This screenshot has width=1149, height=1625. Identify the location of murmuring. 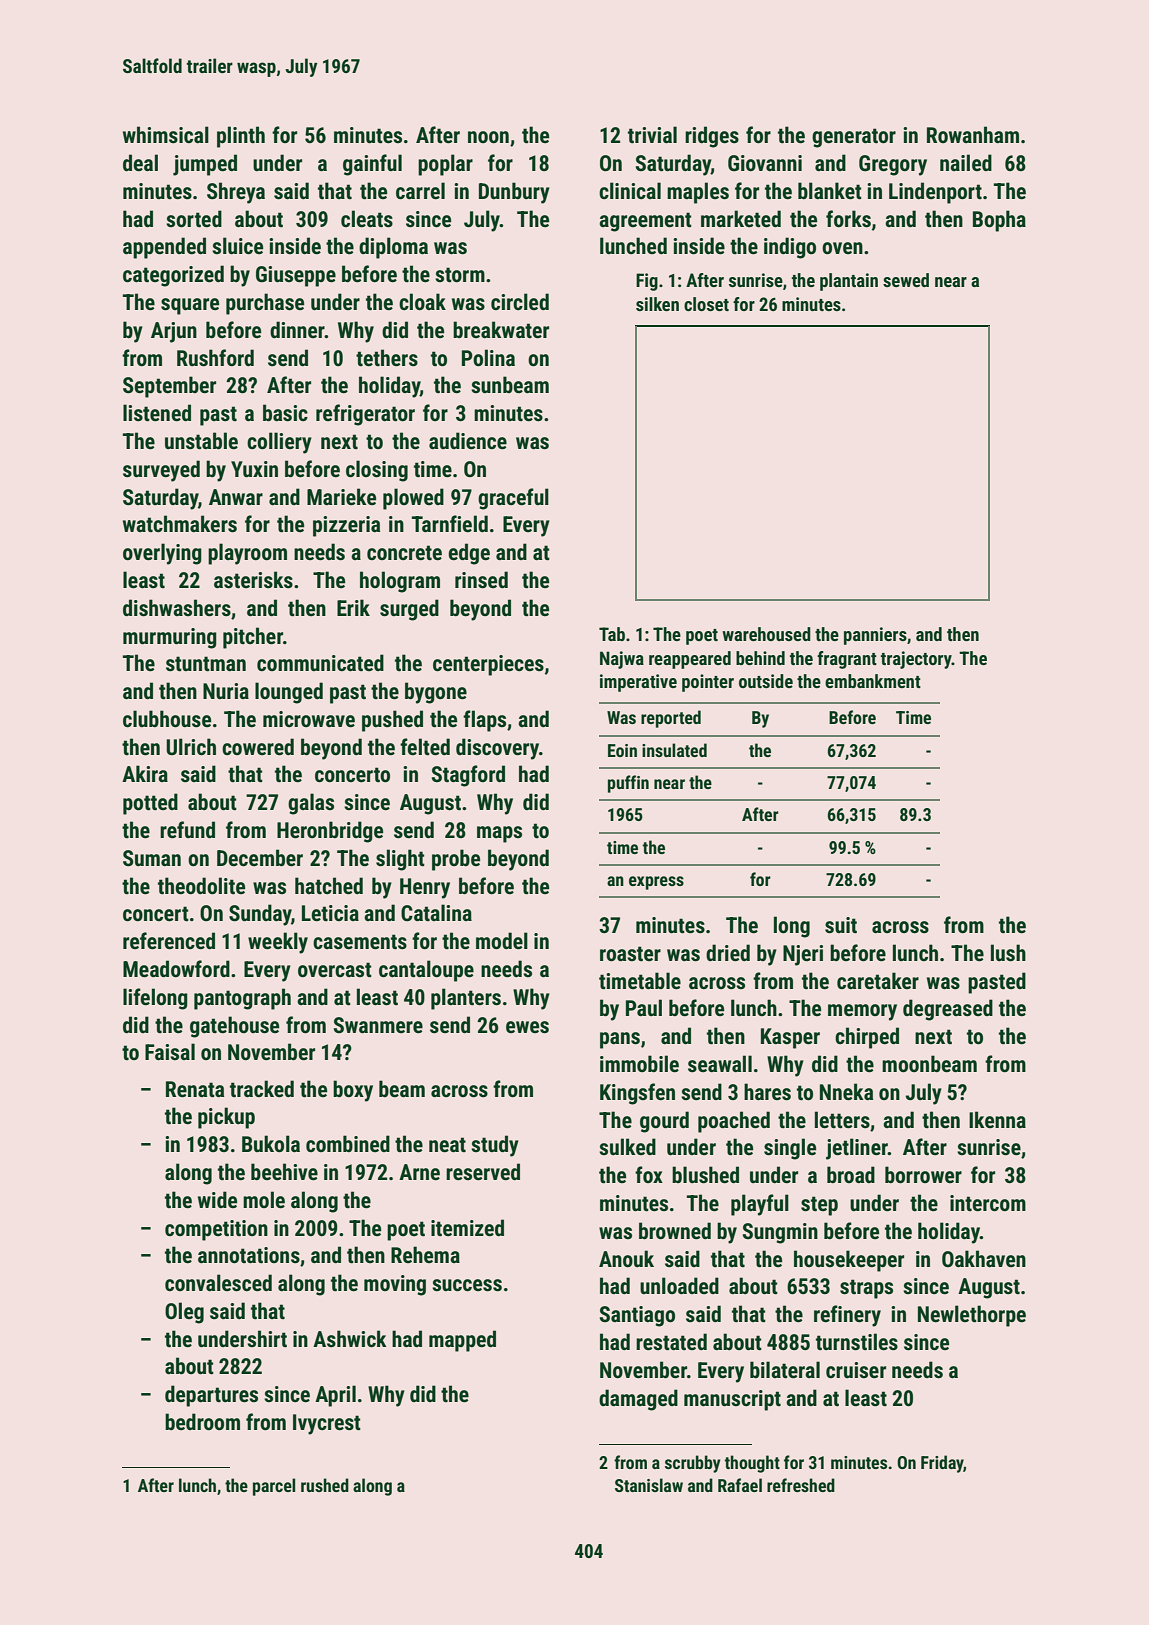
(170, 638).
